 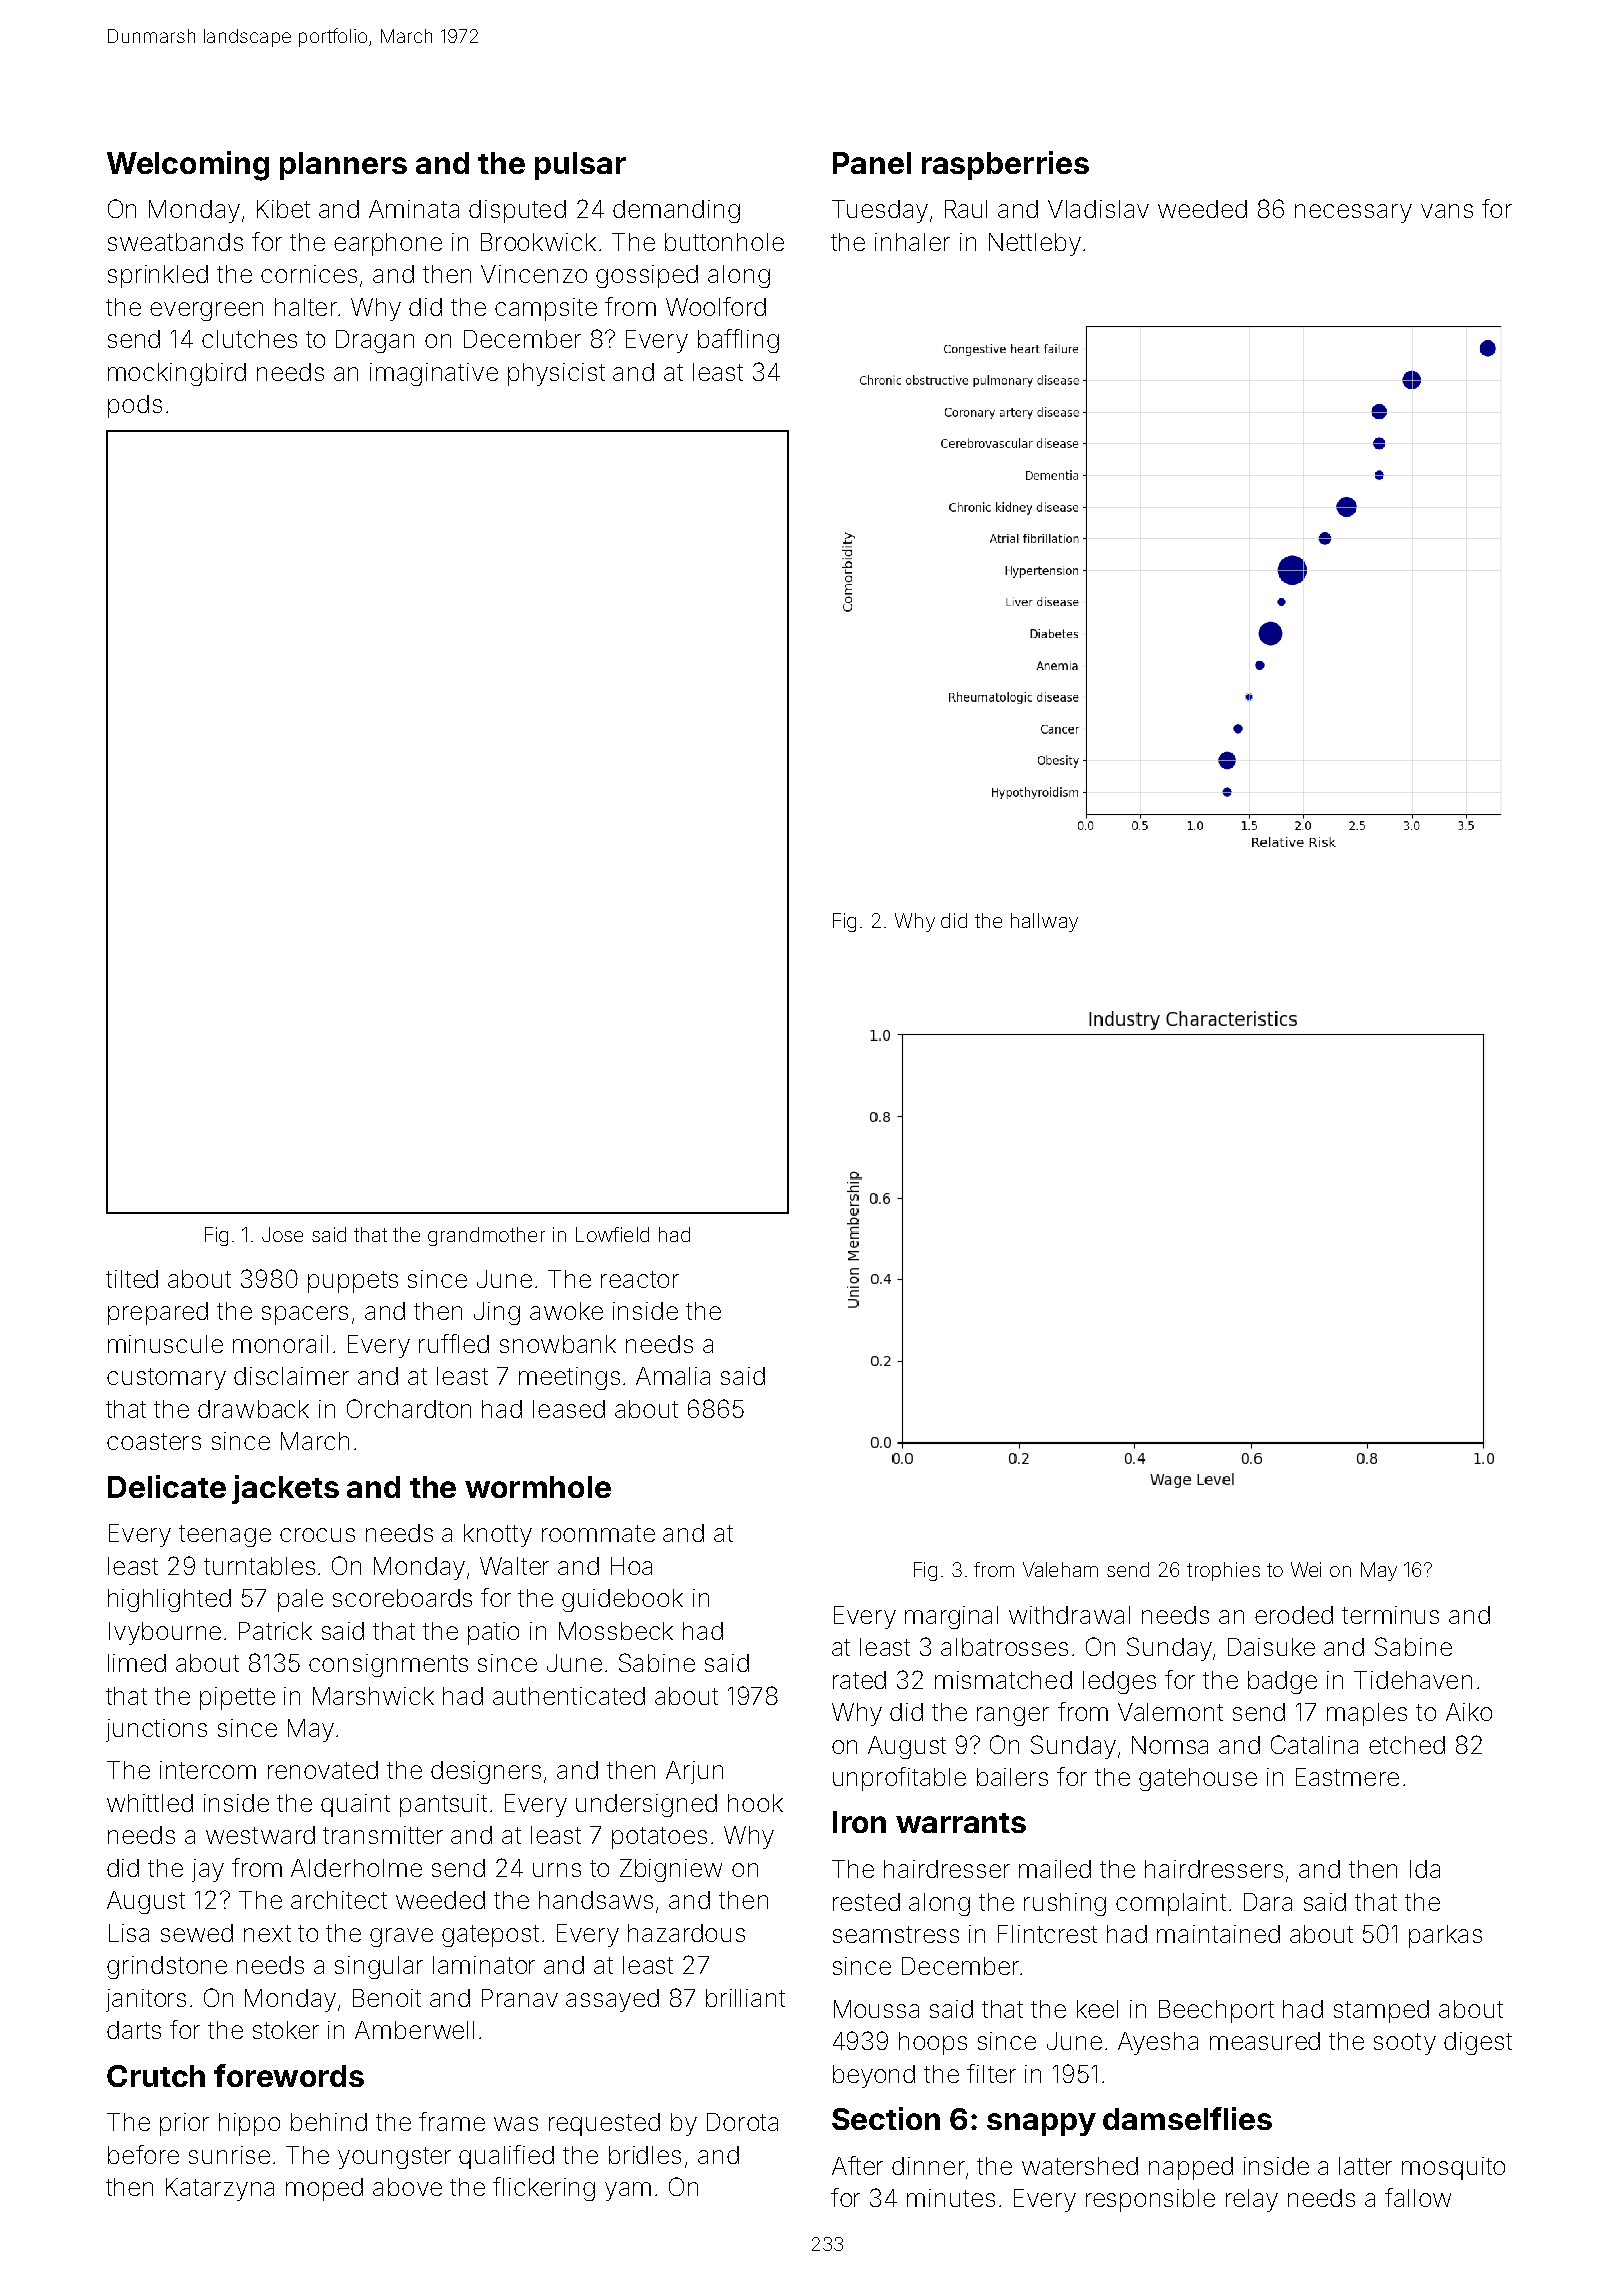 What do you see at coordinates (339, 1900) in the page?
I see `architect` at bounding box center [339, 1900].
